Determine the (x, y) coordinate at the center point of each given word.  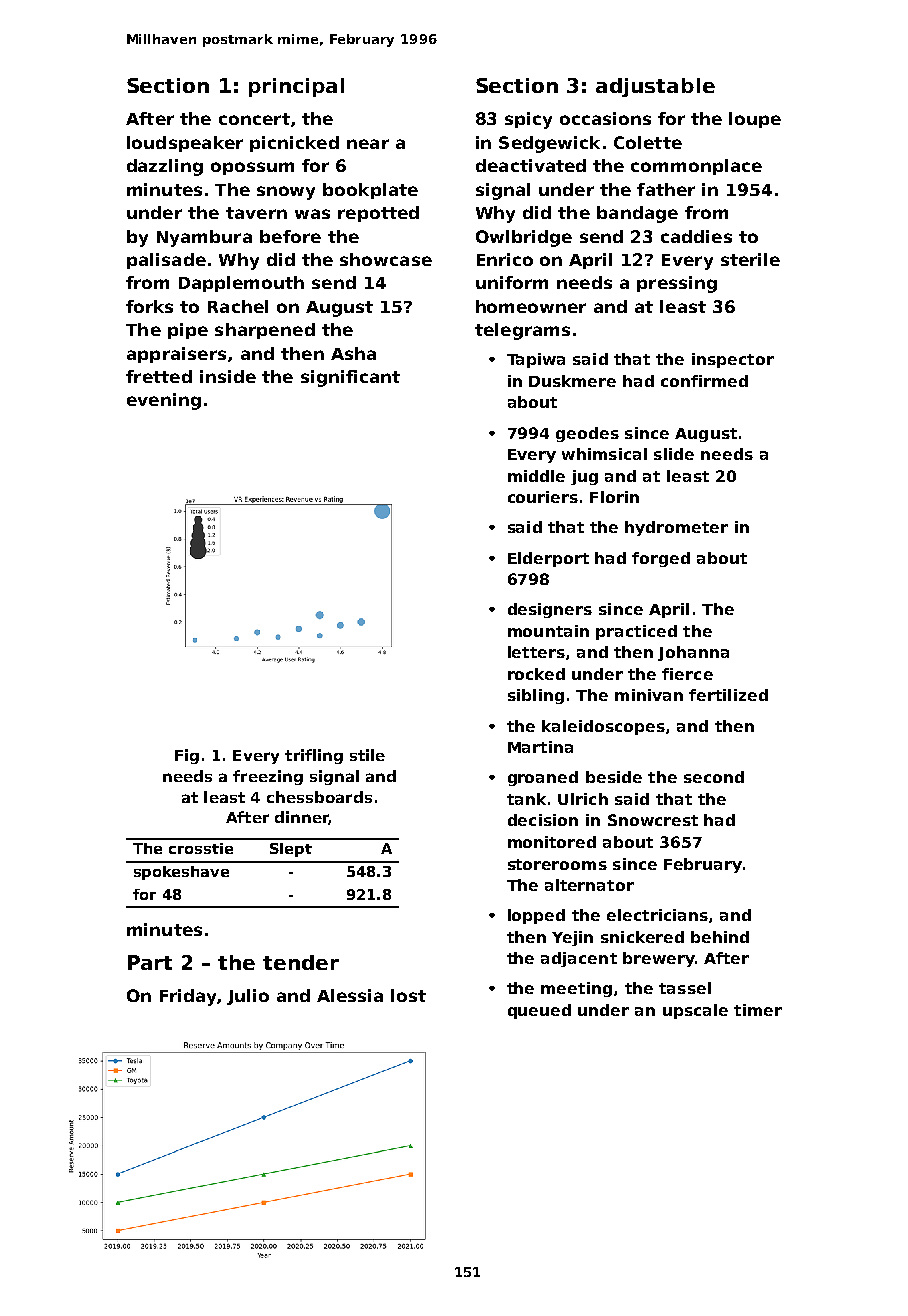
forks (149, 306)
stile (367, 755)
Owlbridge (524, 238)
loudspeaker (185, 144)
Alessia (350, 995)
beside (614, 777)
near (368, 144)
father (666, 189)
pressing (677, 284)
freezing (268, 777)
